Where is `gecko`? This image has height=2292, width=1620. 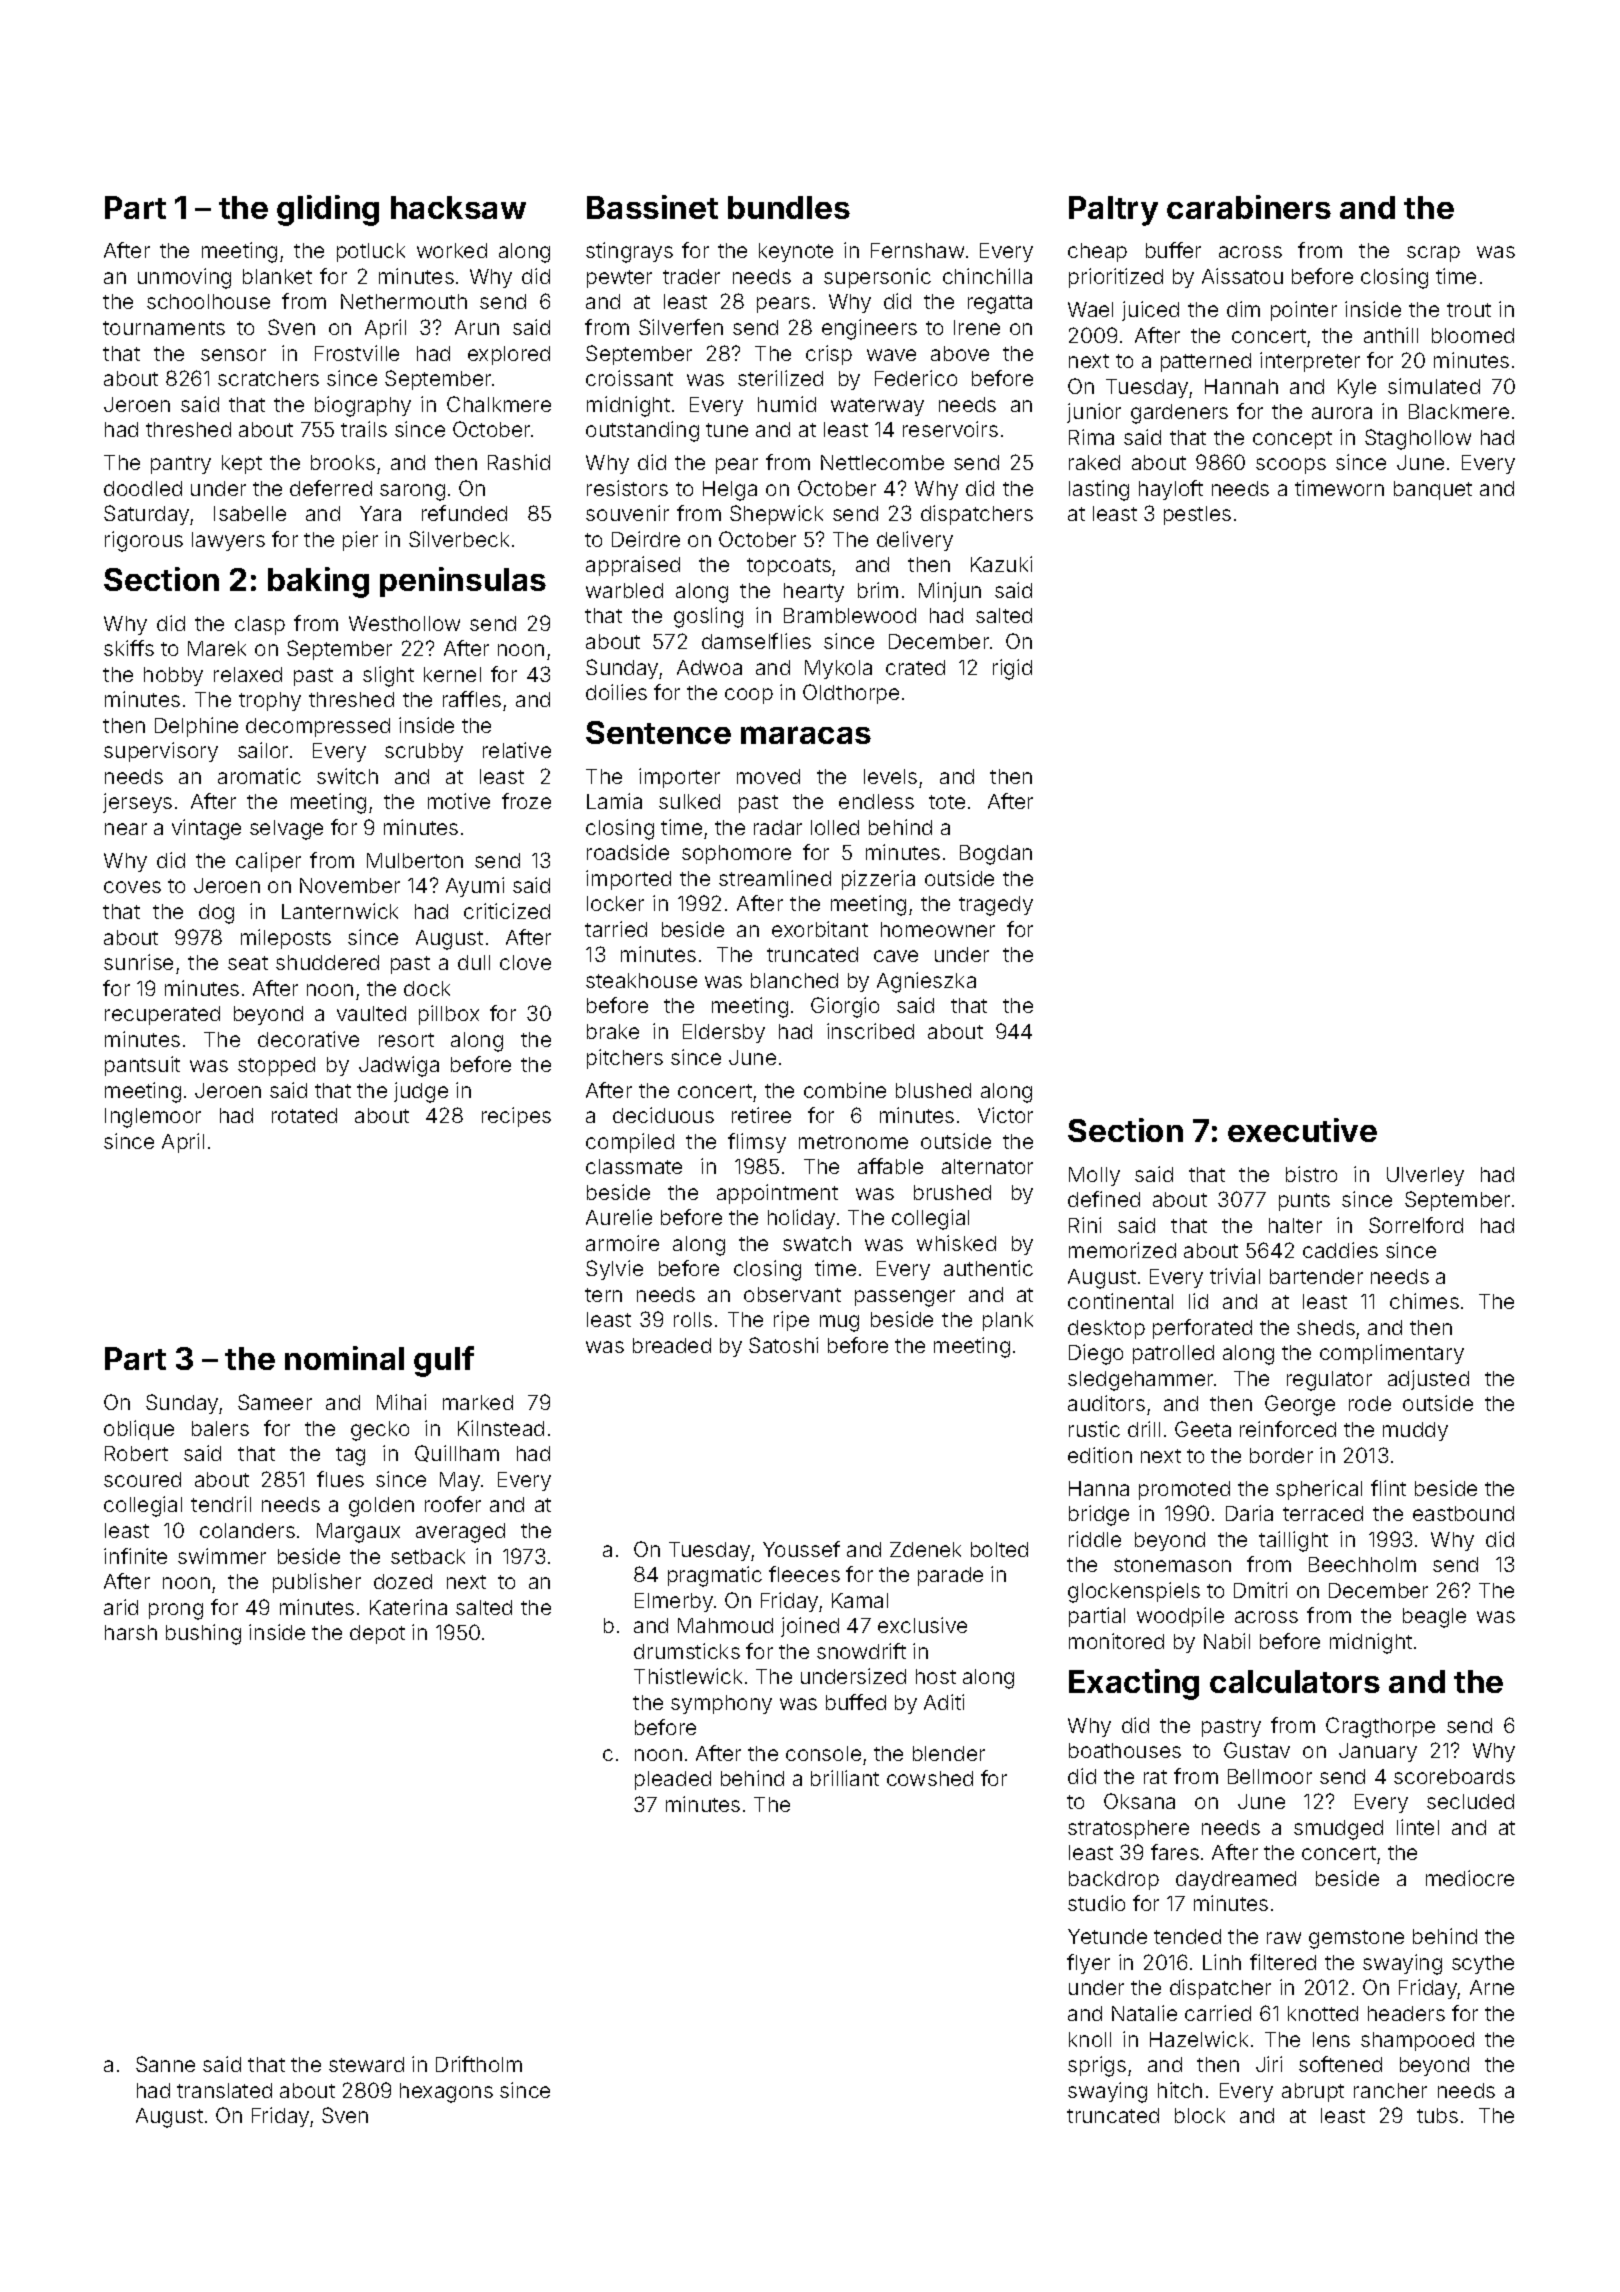 gecko is located at coordinates (380, 1431).
